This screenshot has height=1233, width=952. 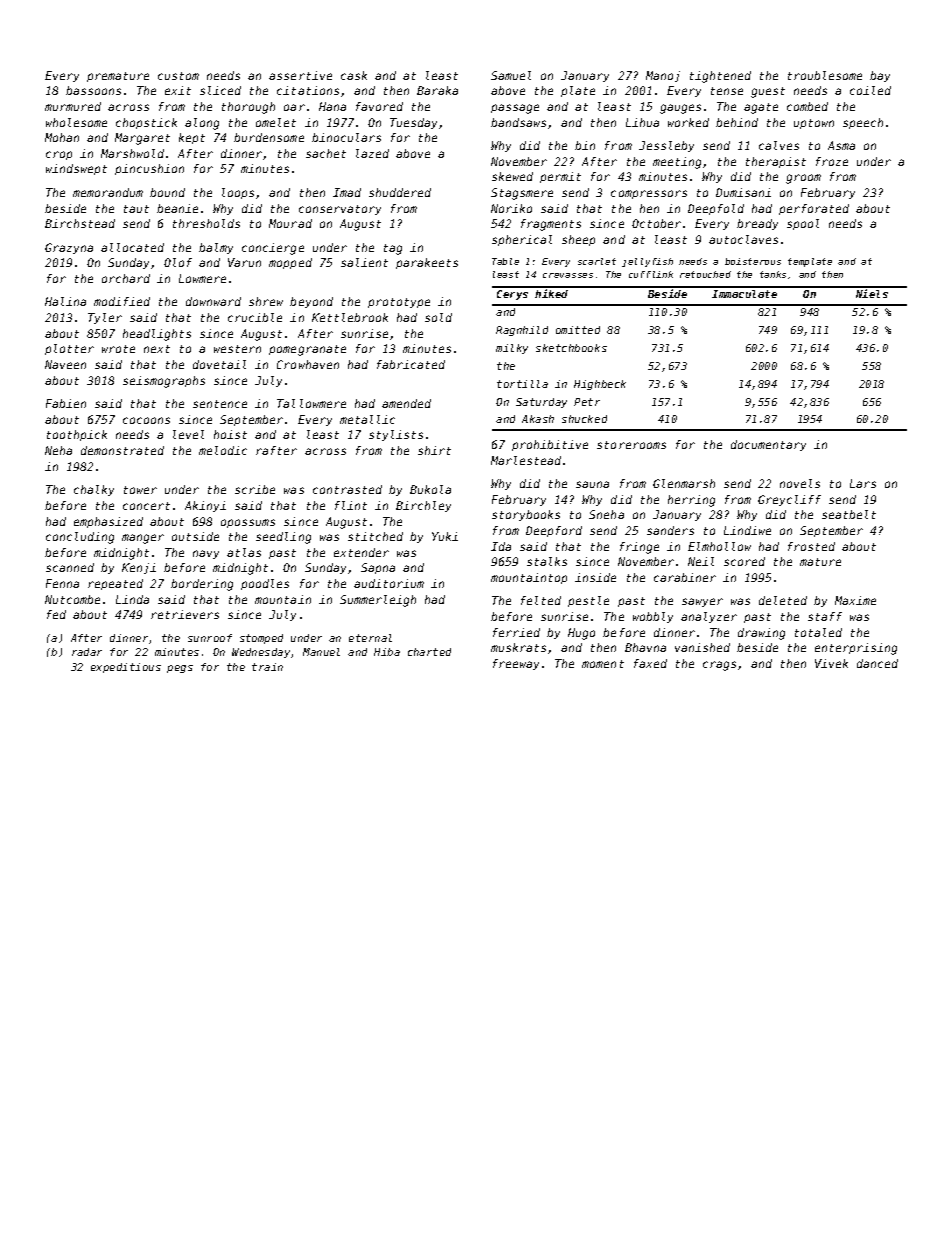 I want to click on cask, so click(x=354, y=75).
